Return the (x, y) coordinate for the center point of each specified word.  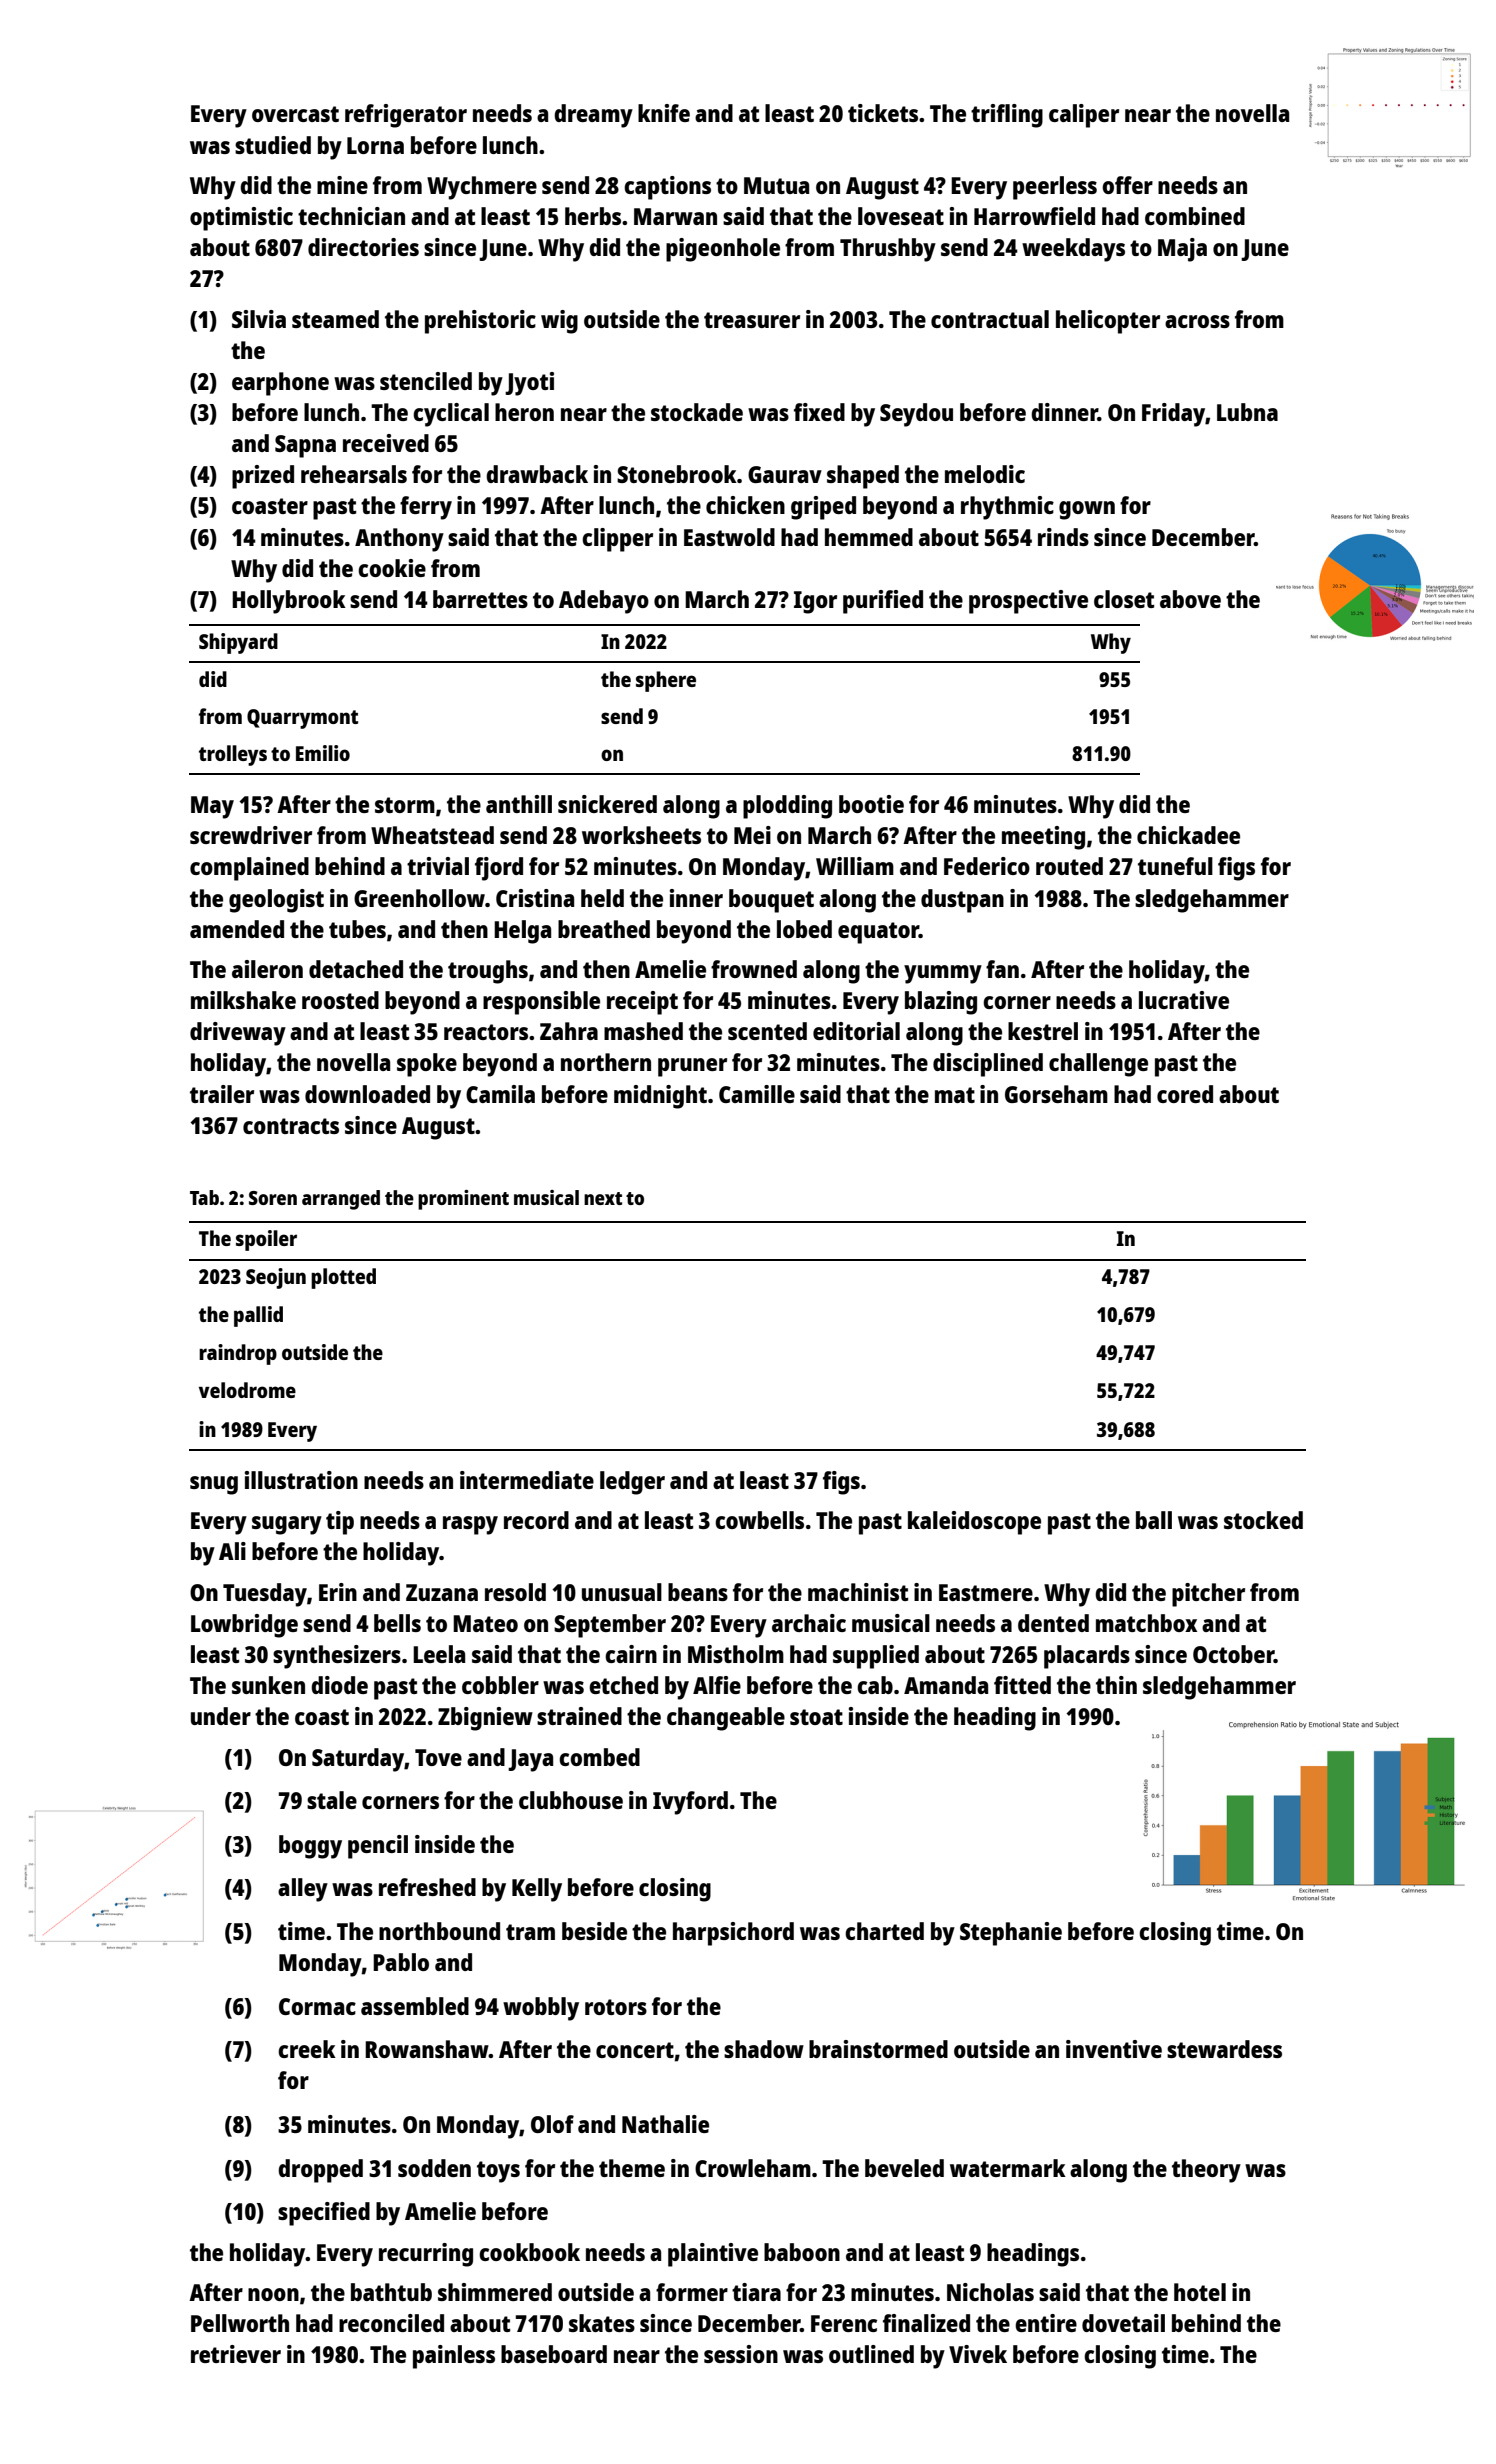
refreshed (427, 1887)
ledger (632, 1483)
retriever (236, 2354)
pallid (258, 1316)
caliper (1084, 116)
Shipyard (238, 643)
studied (273, 145)
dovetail (1123, 2323)
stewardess (1224, 2049)
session (741, 2354)
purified (883, 602)
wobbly (541, 2009)
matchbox (1146, 1623)
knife (664, 113)
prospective (1028, 602)
